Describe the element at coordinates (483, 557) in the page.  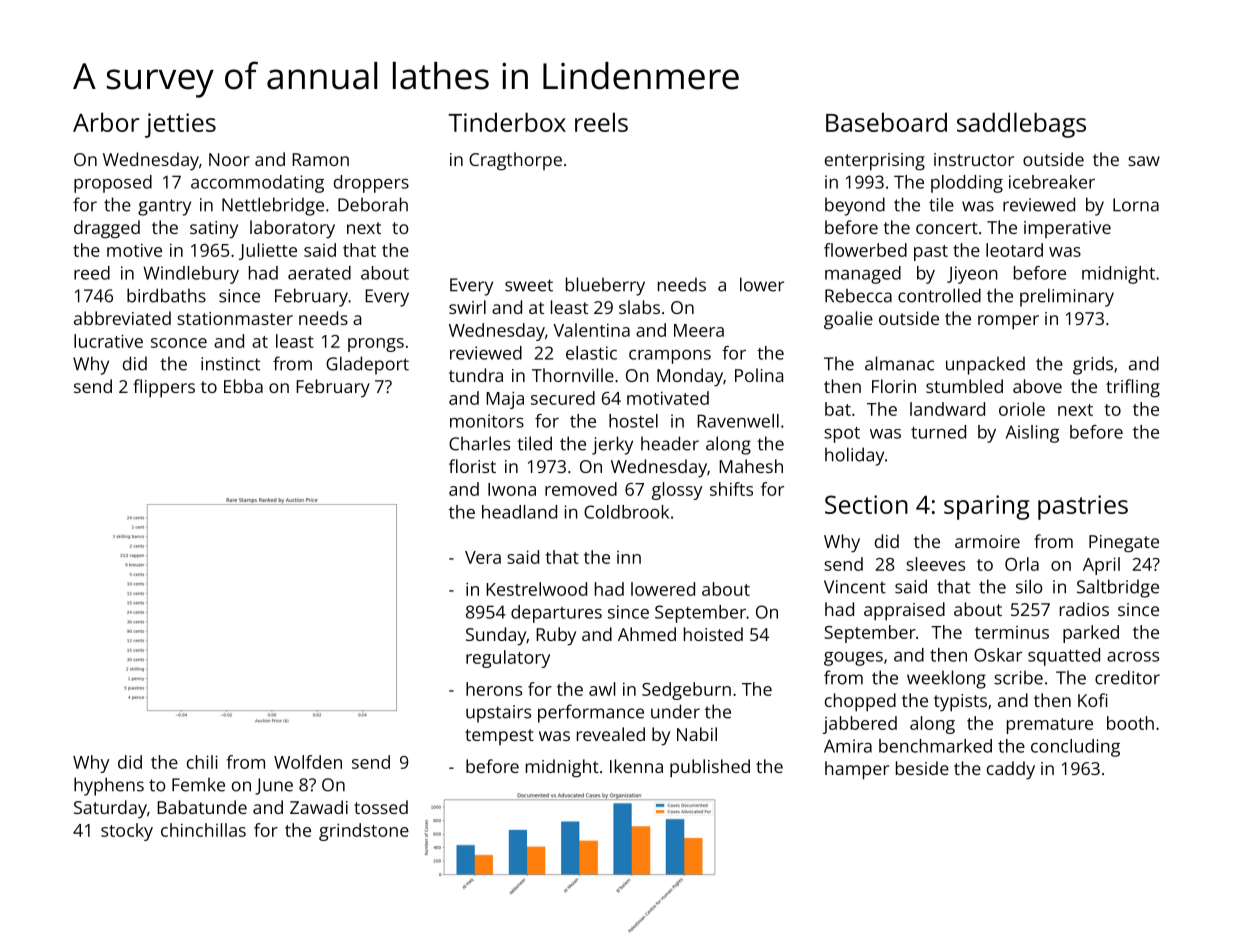
I see `Vera` at that location.
